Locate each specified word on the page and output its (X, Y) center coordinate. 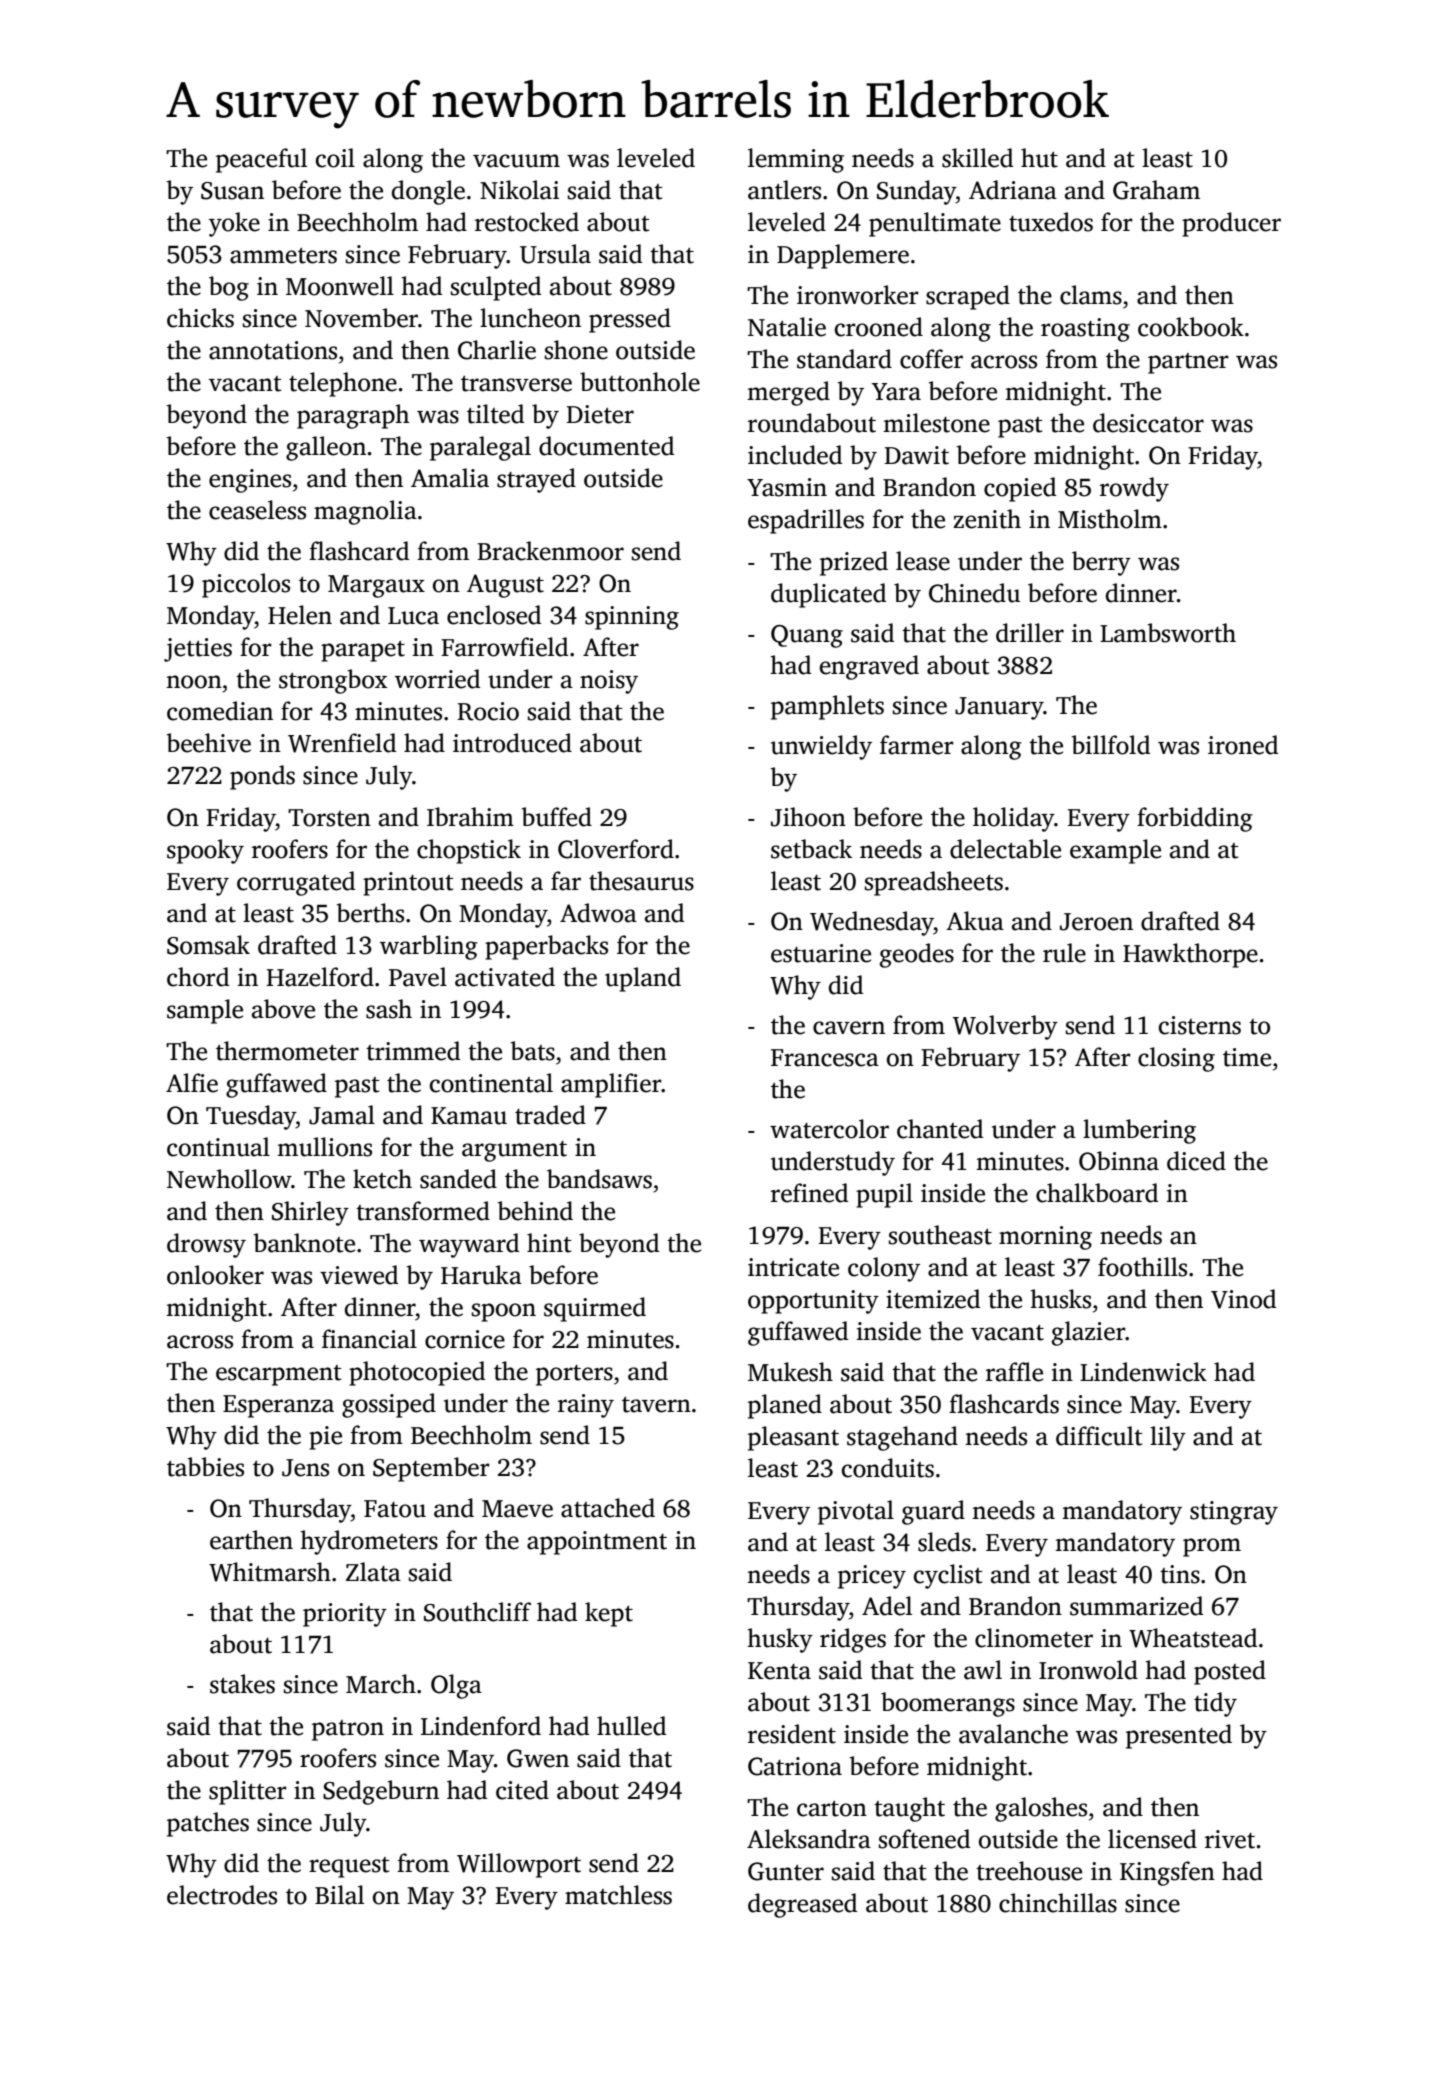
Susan (232, 191)
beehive (208, 743)
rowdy (1134, 489)
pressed (630, 320)
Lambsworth (1168, 633)
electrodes (222, 1895)
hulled (631, 1726)
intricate (793, 1267)
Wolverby (1005, 1027)
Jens (305, 1468)
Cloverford (616, 849)
